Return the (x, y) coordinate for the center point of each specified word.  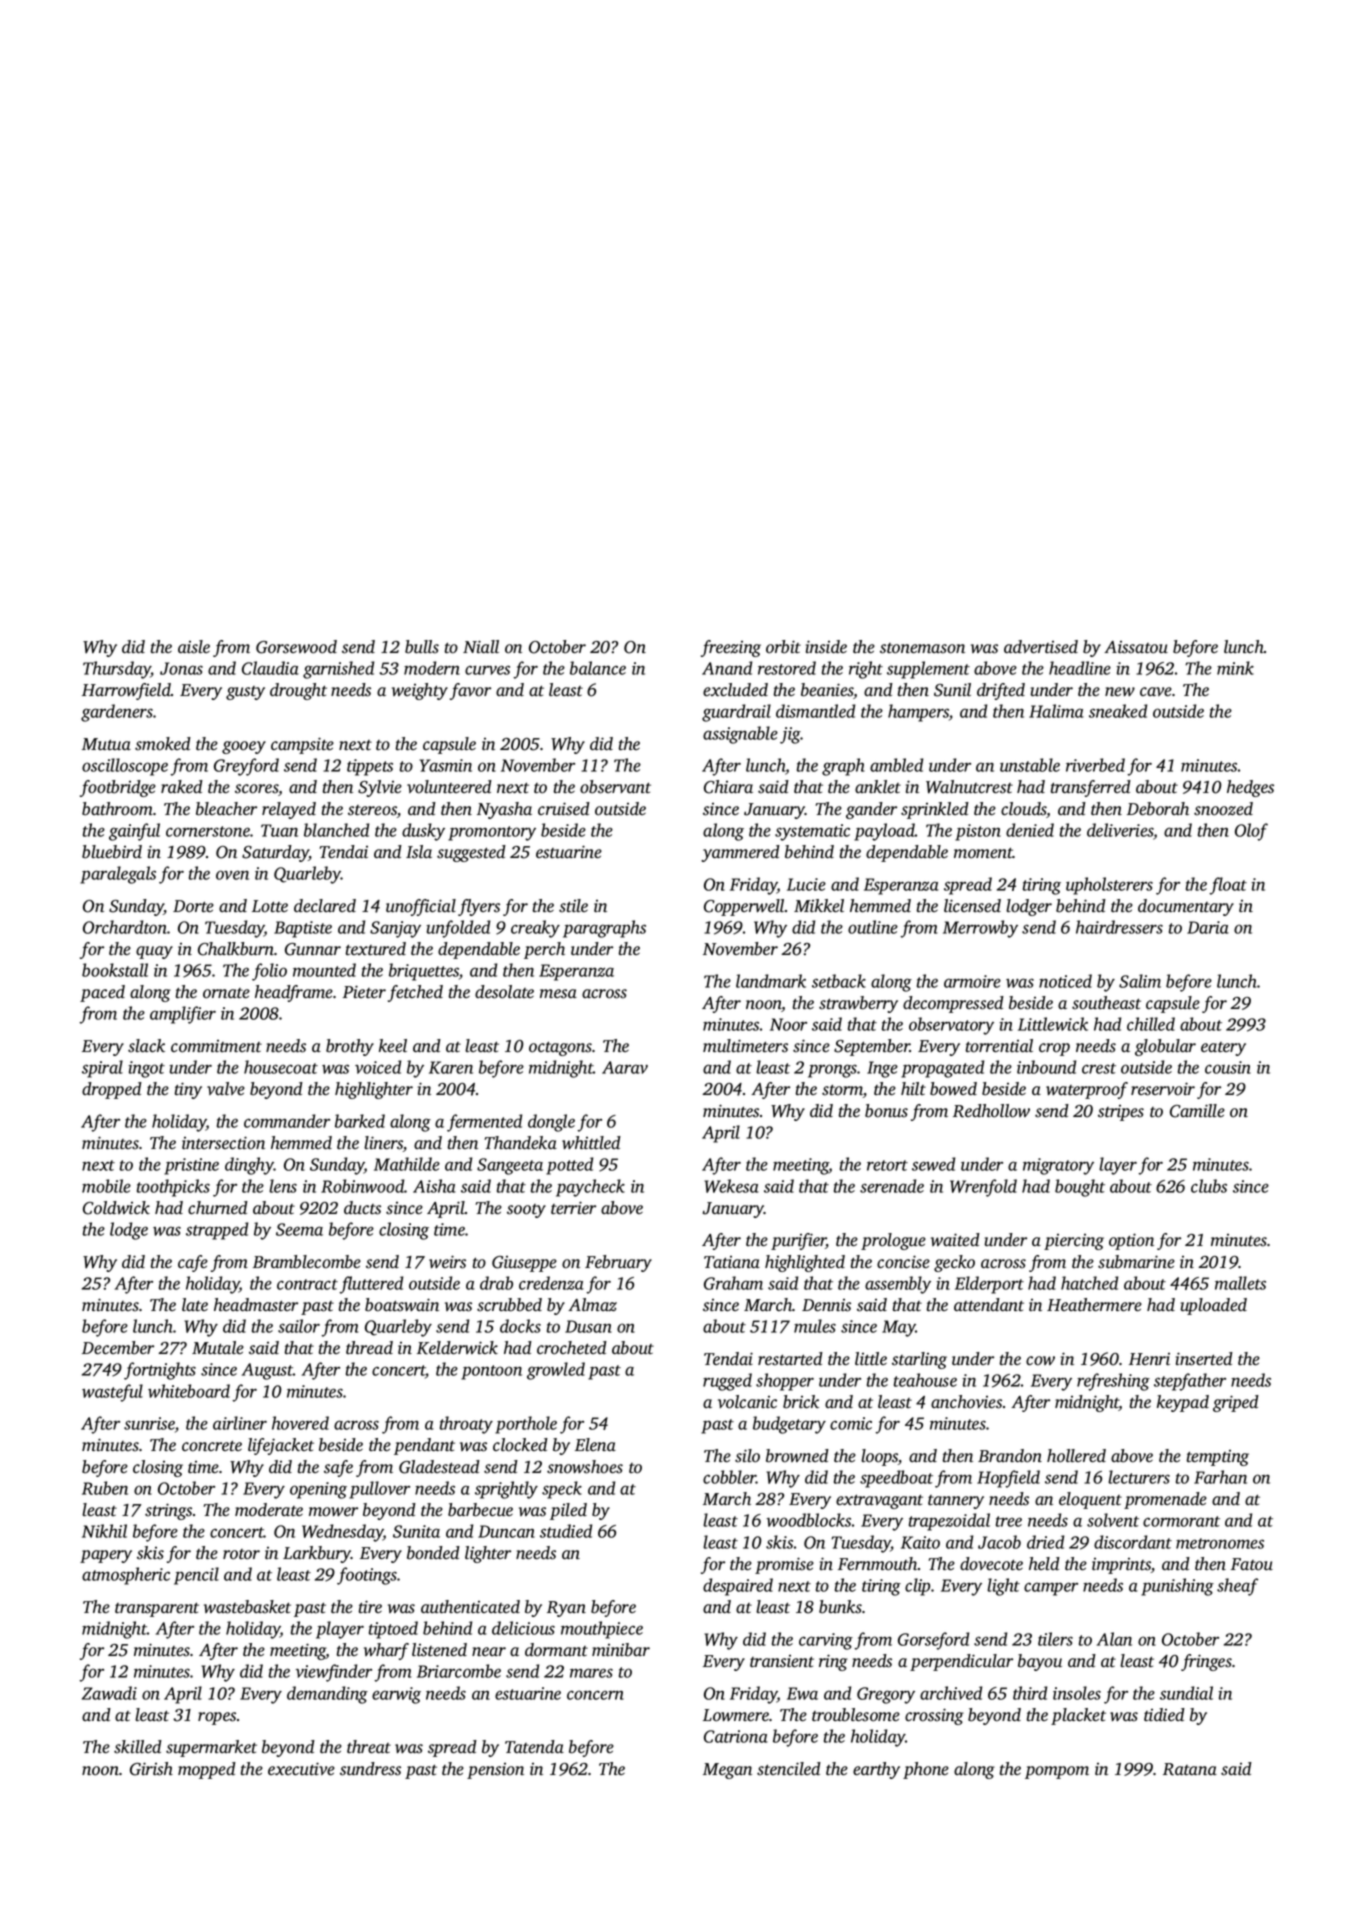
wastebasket (247, 1607)
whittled (591, 1142)
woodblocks (809, 1520)
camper (1051, 1589)
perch (544, 950)
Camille (1197, 1111)
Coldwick (116, 1208)
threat (369, 1747)
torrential (999, 1046)
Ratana (1190, 1769)
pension (495, 1771)
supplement (928, 670)
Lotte (270, 906)
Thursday (117, 670)
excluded (735, 690)
